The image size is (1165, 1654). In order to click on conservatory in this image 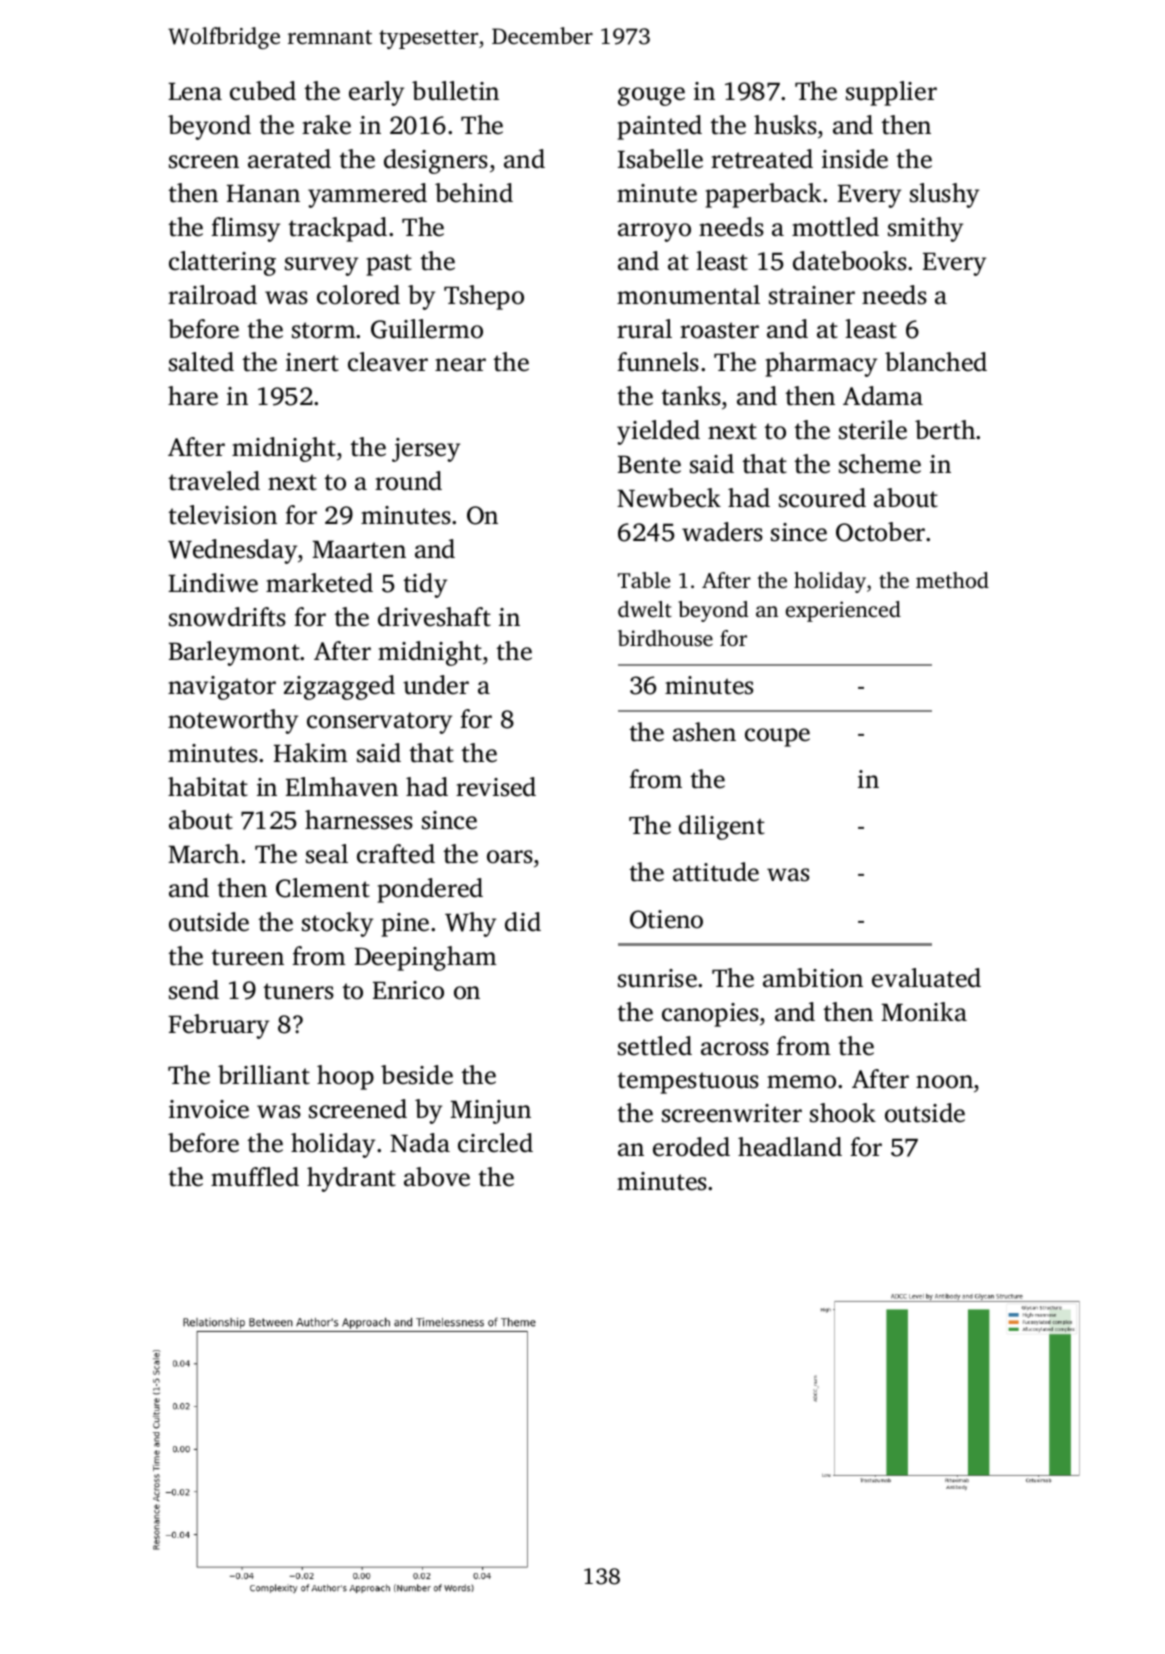, I will do `click(379, 723)`.
